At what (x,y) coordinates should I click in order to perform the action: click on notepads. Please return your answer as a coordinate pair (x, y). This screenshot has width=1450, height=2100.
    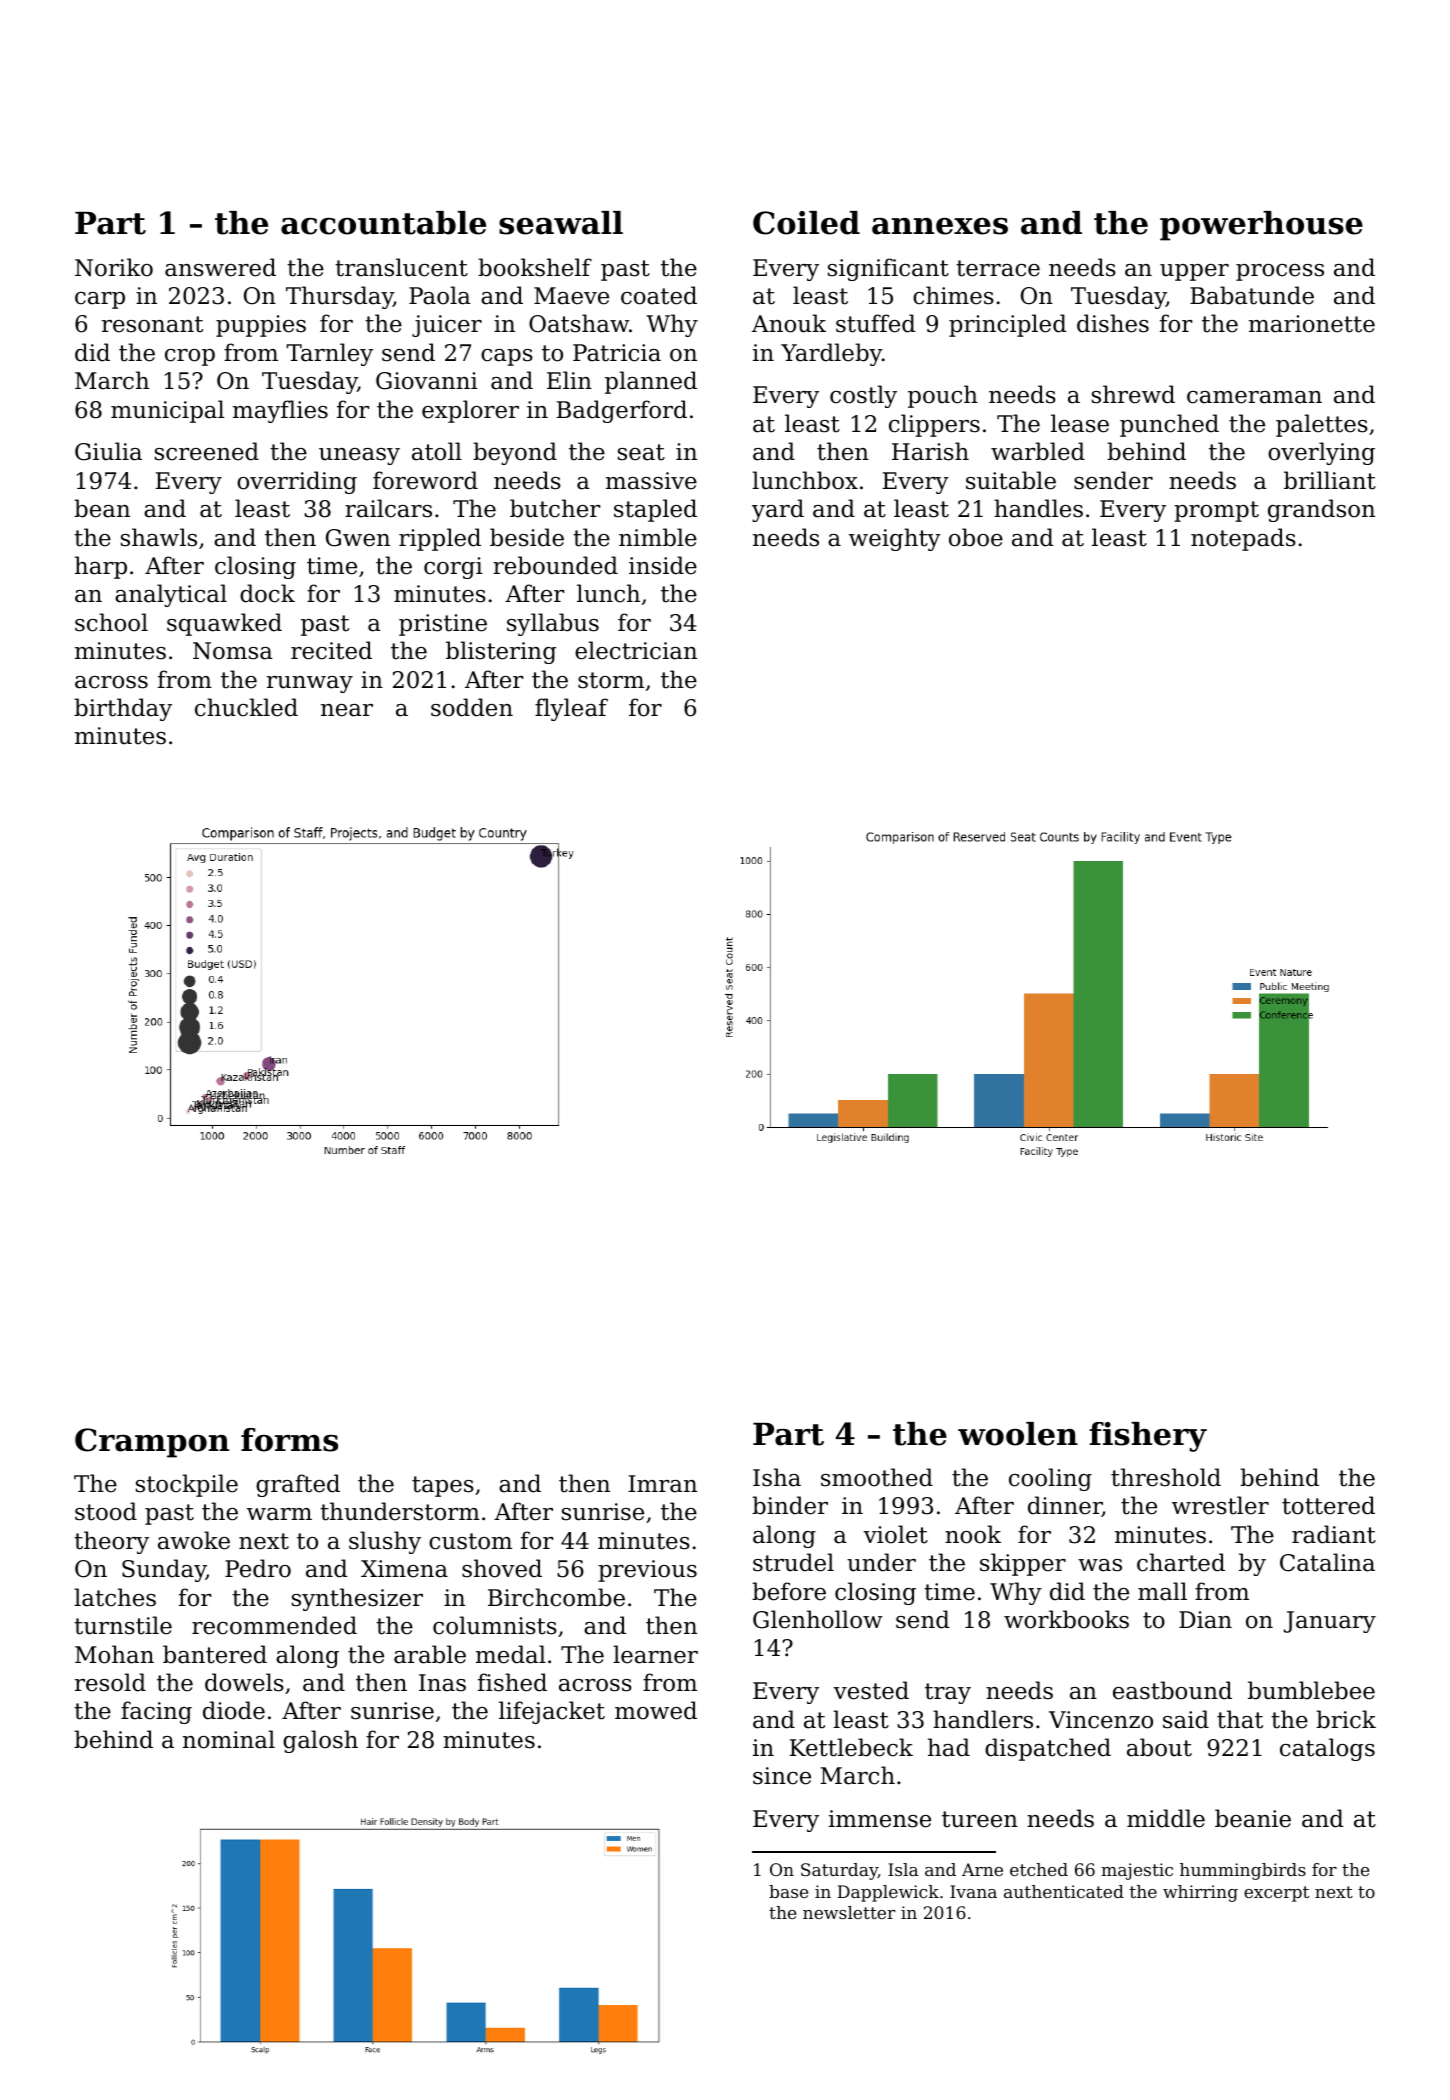
    Looking at the image, I should click on (1243, 539).
